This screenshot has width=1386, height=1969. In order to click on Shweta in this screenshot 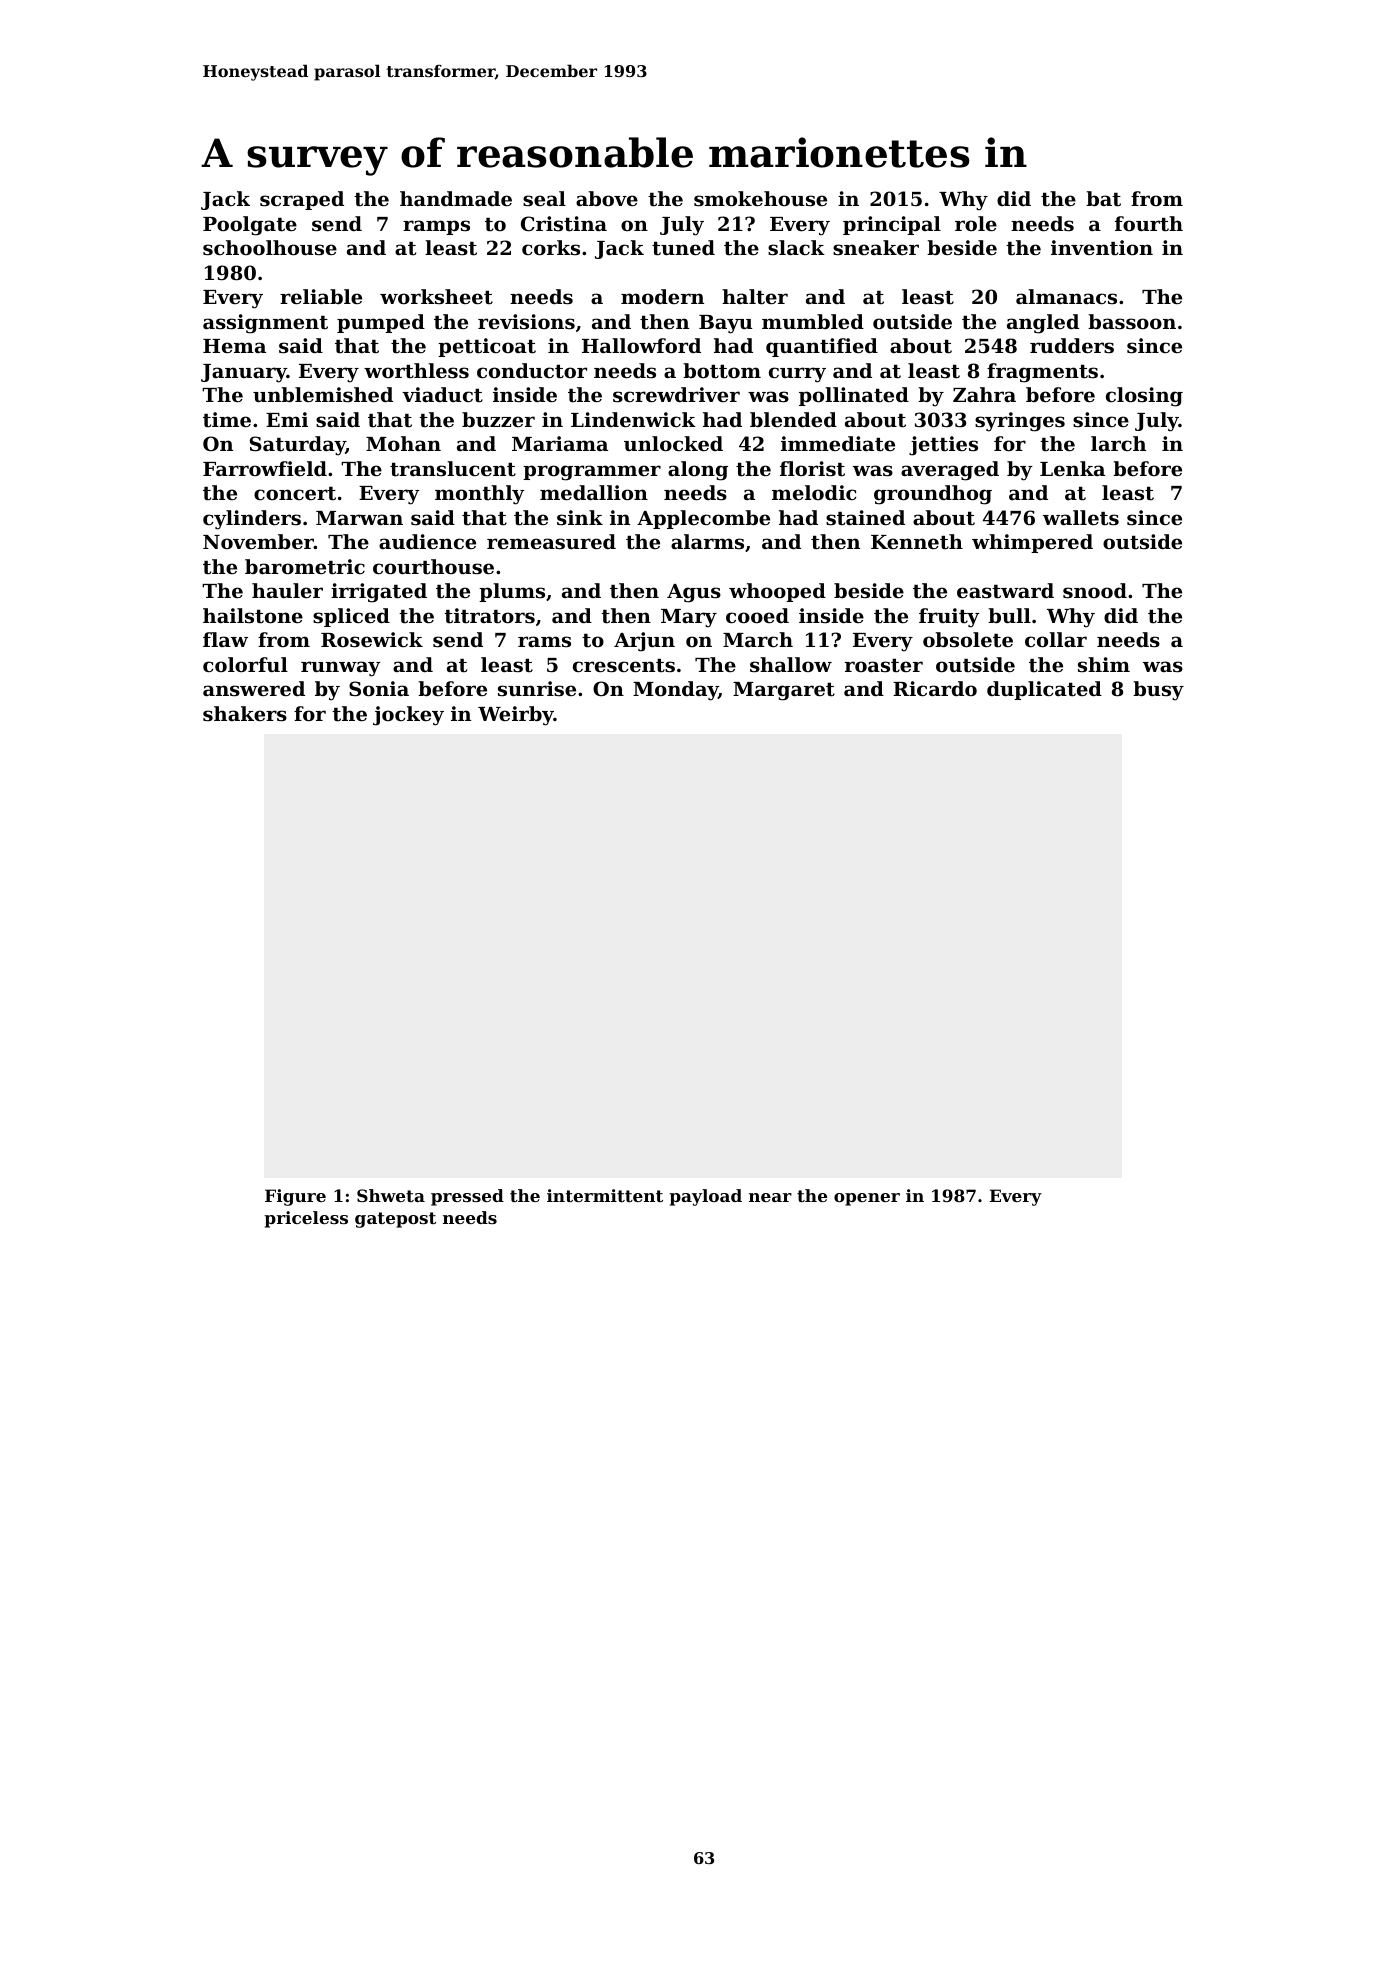, I will do `click(391, 1195)`.
